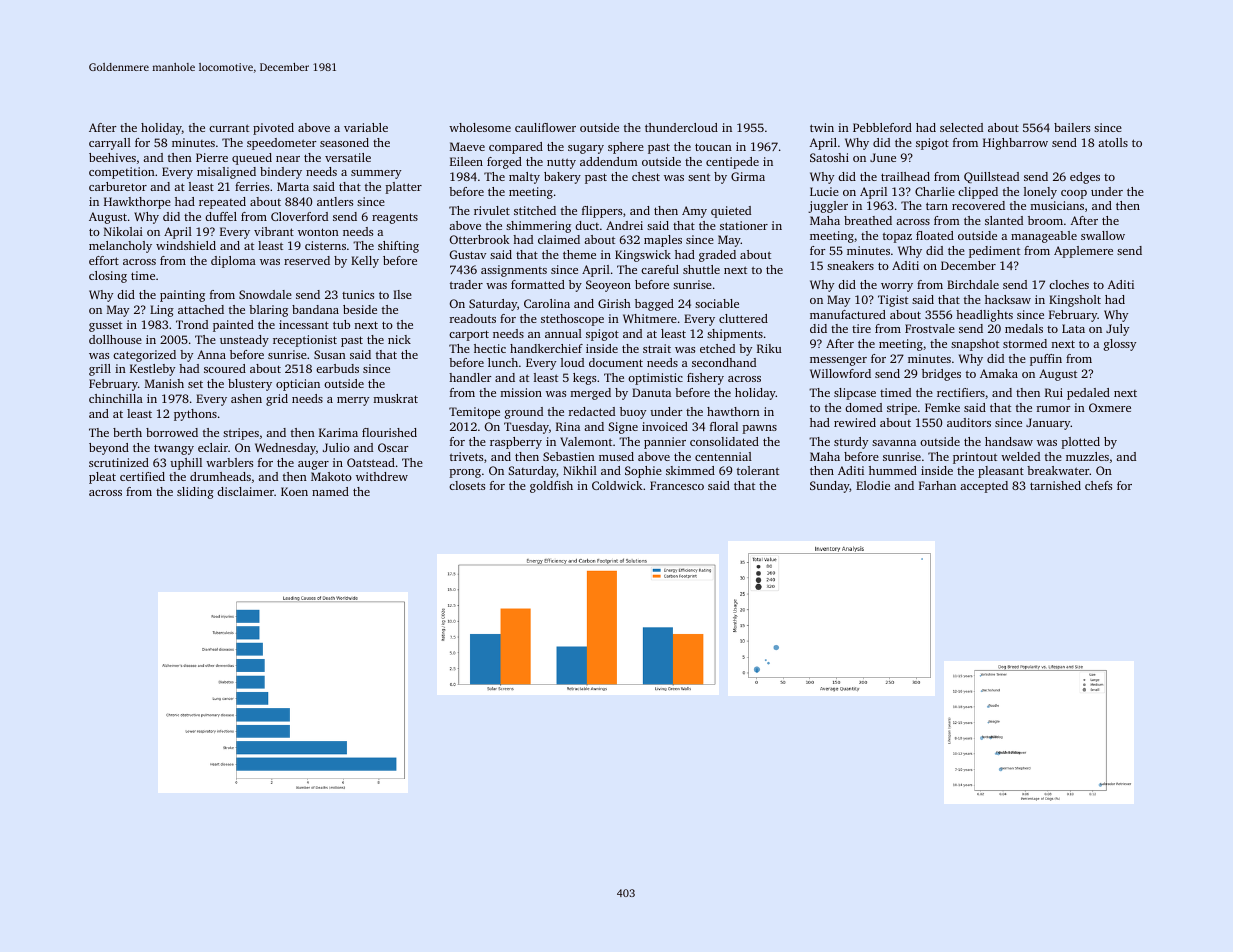  Describe the element at coordinates (551, 487) in the screenshot. I see `goldfish` at that location.
